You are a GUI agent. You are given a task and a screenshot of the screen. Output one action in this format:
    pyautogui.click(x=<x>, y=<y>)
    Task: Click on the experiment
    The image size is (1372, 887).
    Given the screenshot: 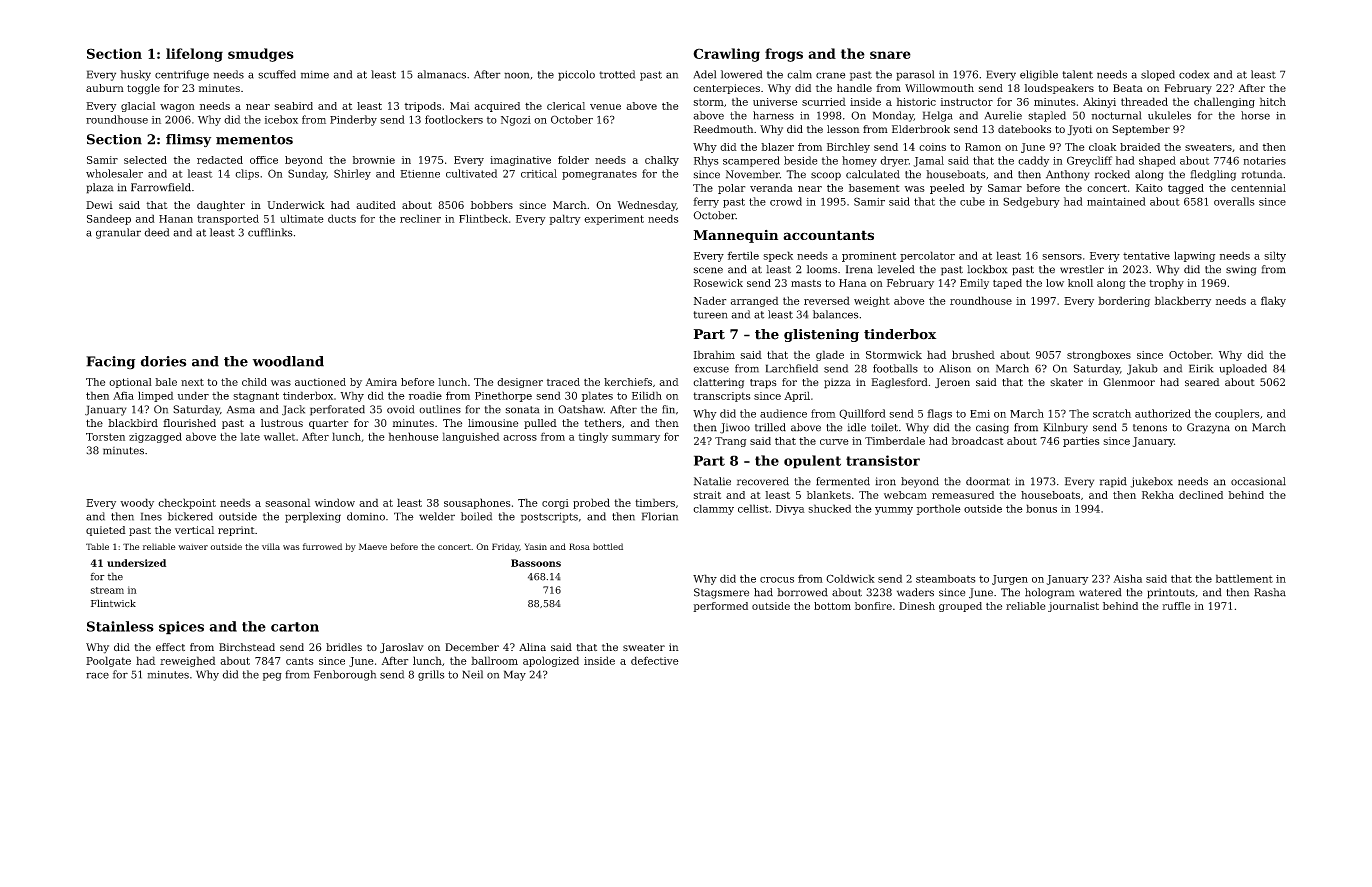 What is the action you would take?
    pyautogui.click(x=614, y=220)
